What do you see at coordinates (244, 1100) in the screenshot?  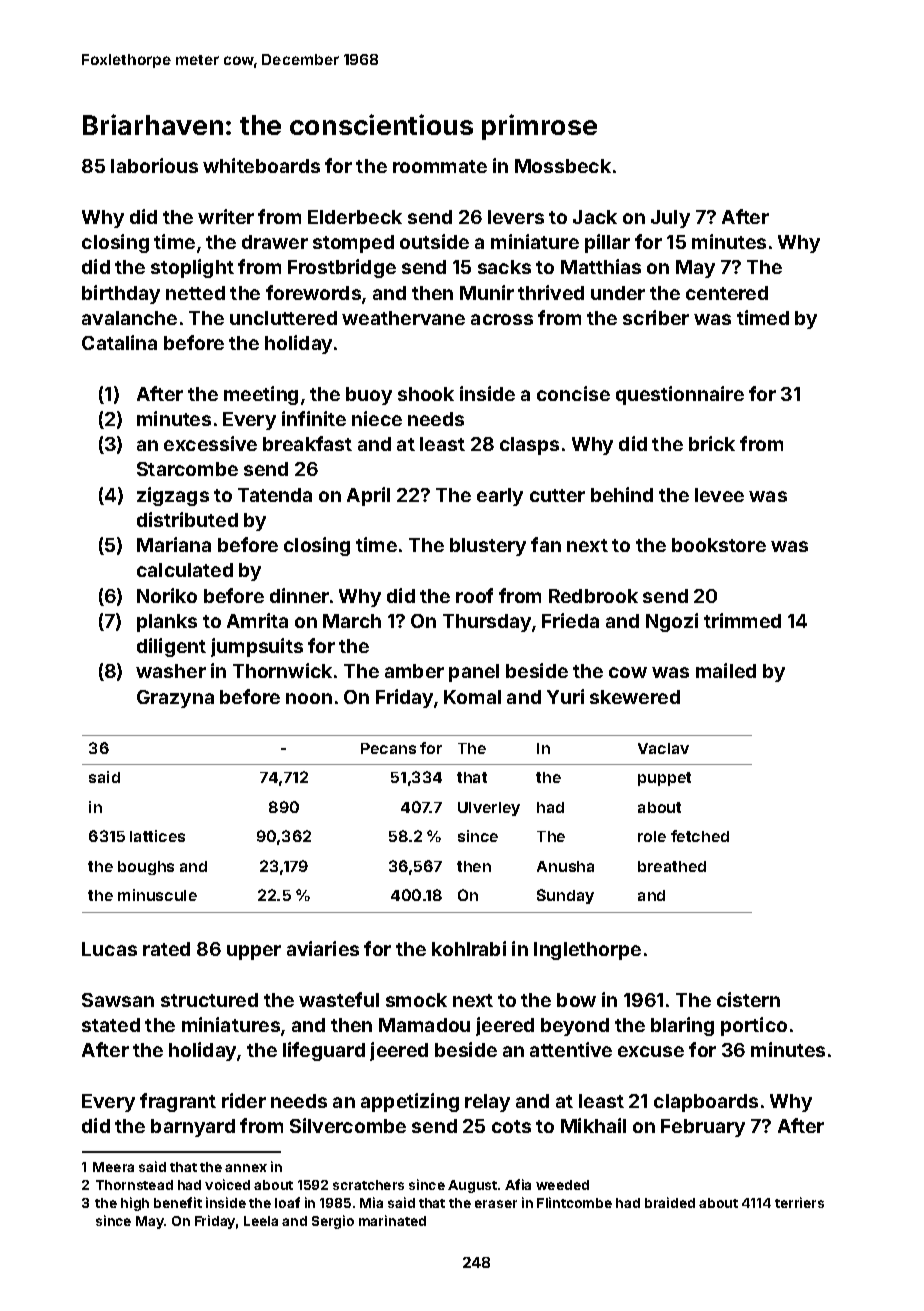 I see `rider` at bounding box center [244, 1100].
